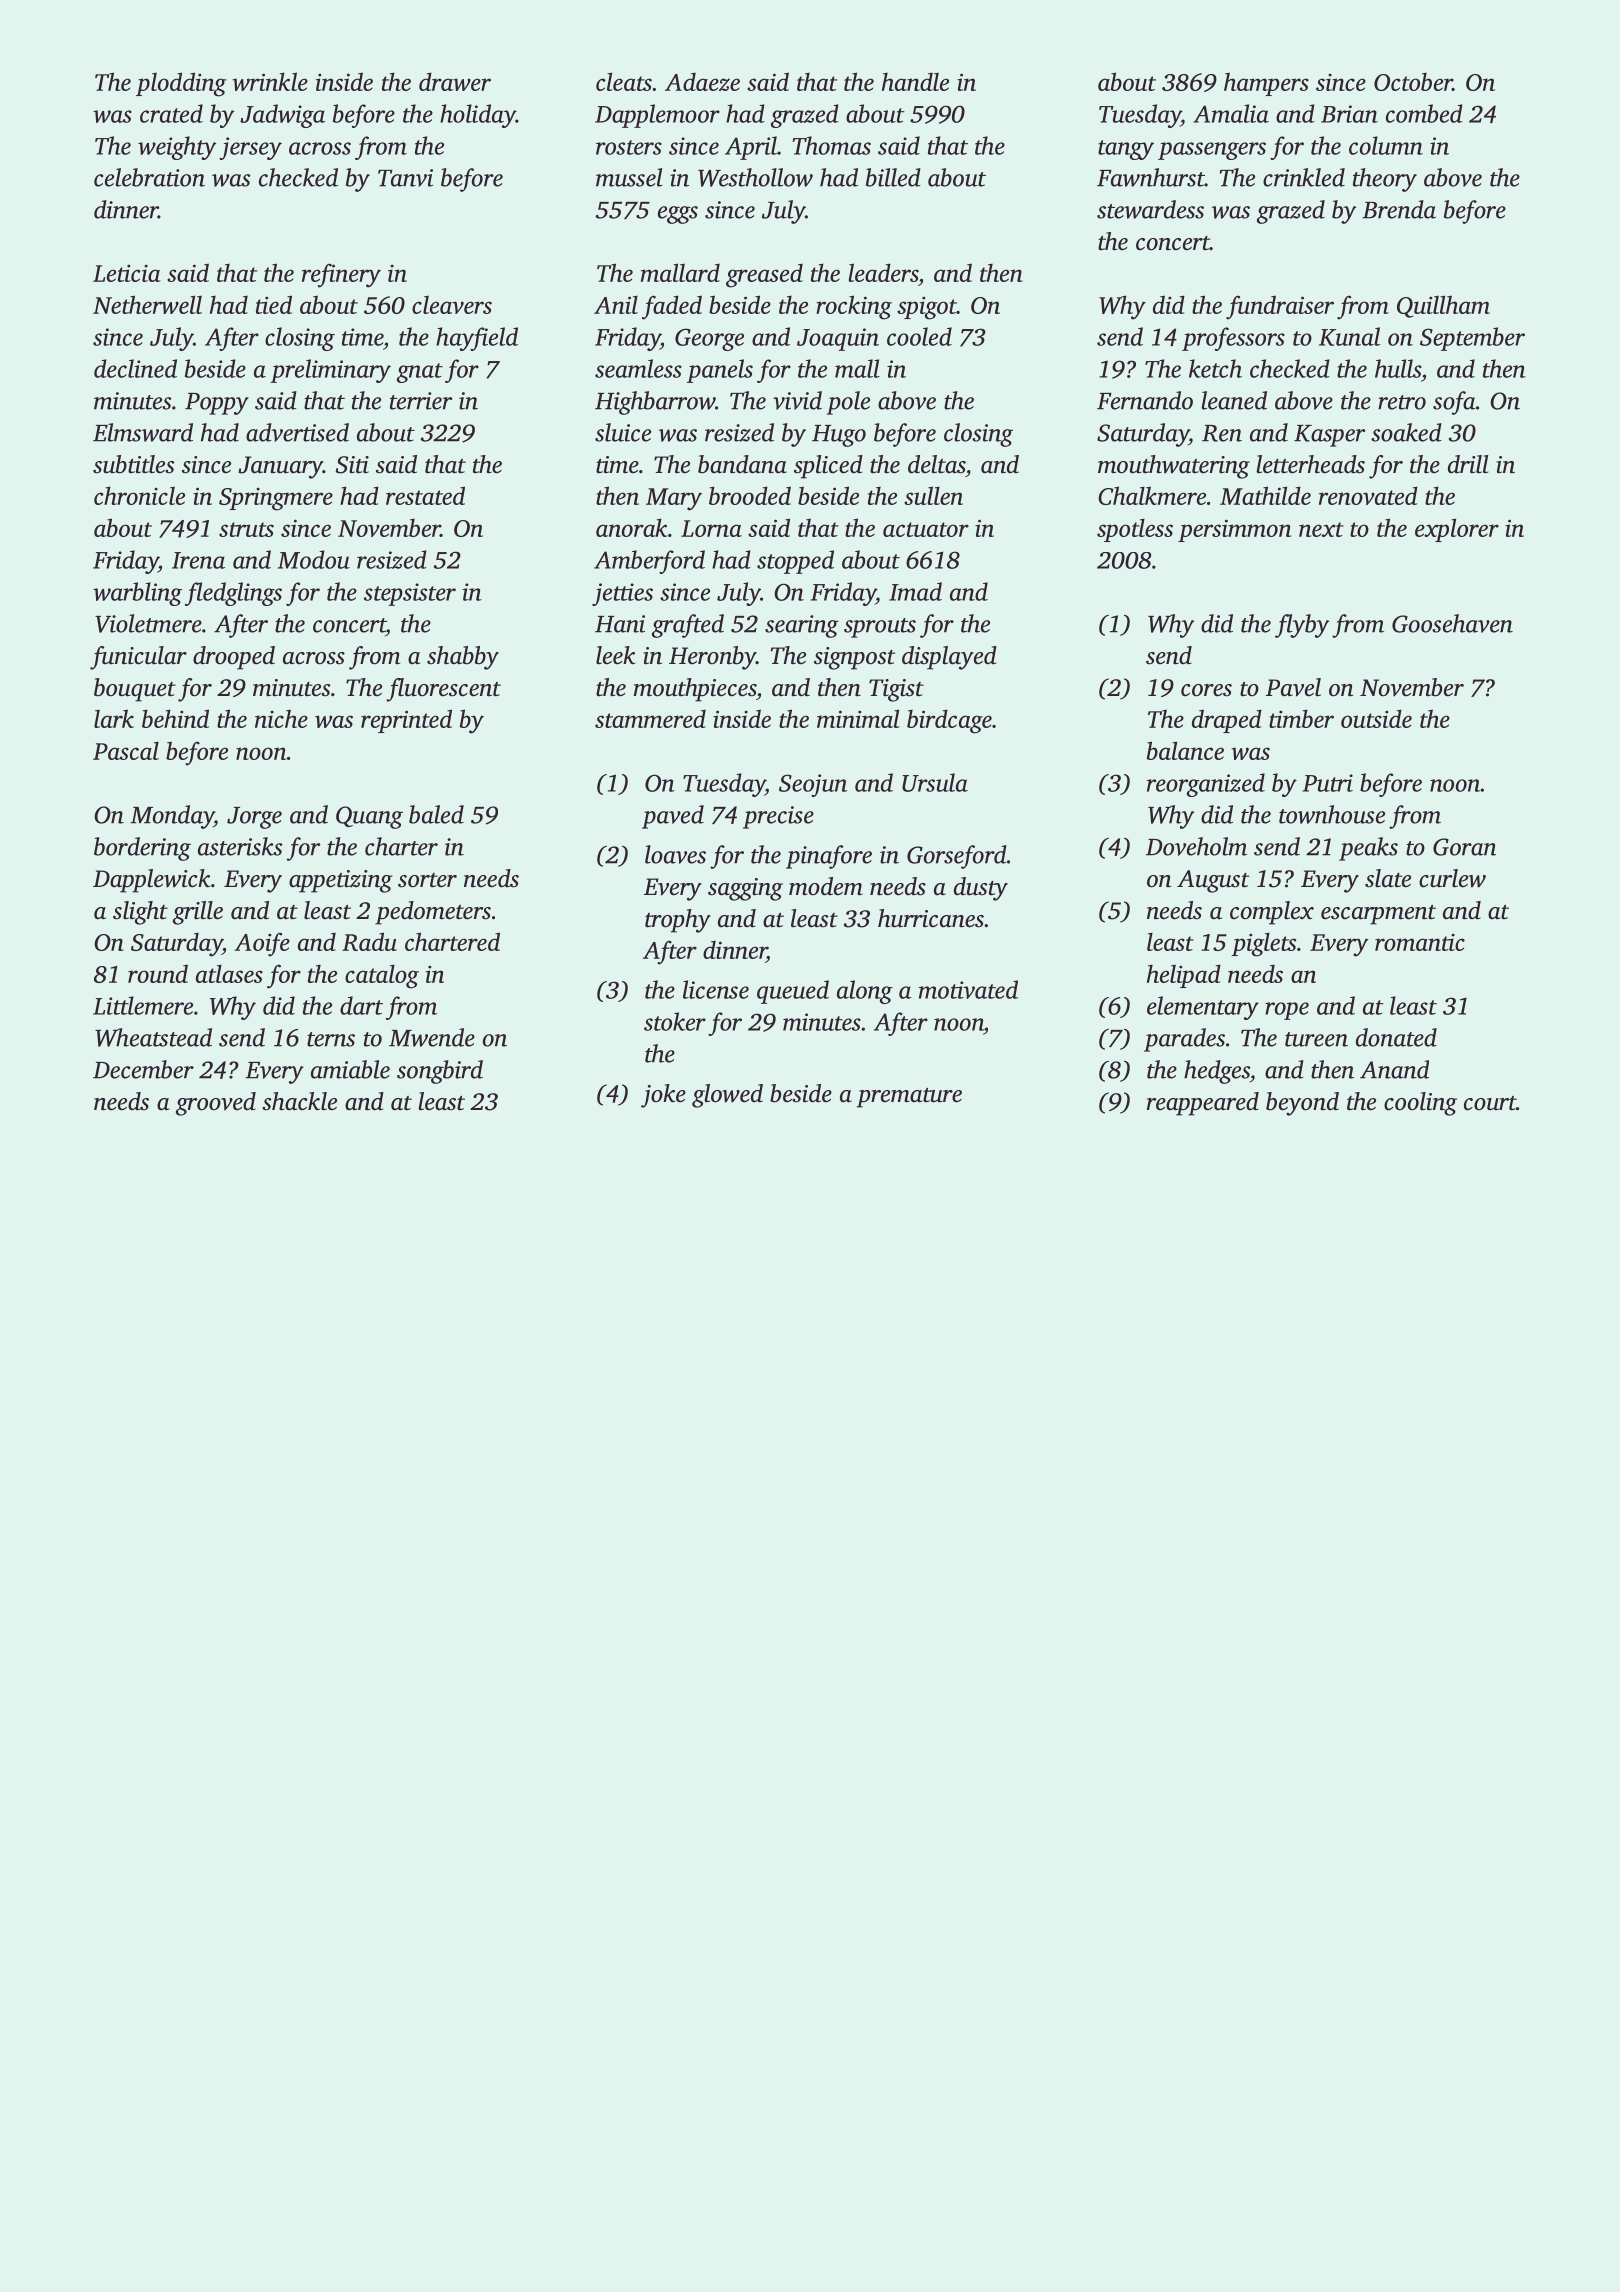 The width and height of the screenshot is (1620, 2292). What do you see at coordinates (709, 339) in the screenshot?
I see `George` at bounding box center [709, 339].
